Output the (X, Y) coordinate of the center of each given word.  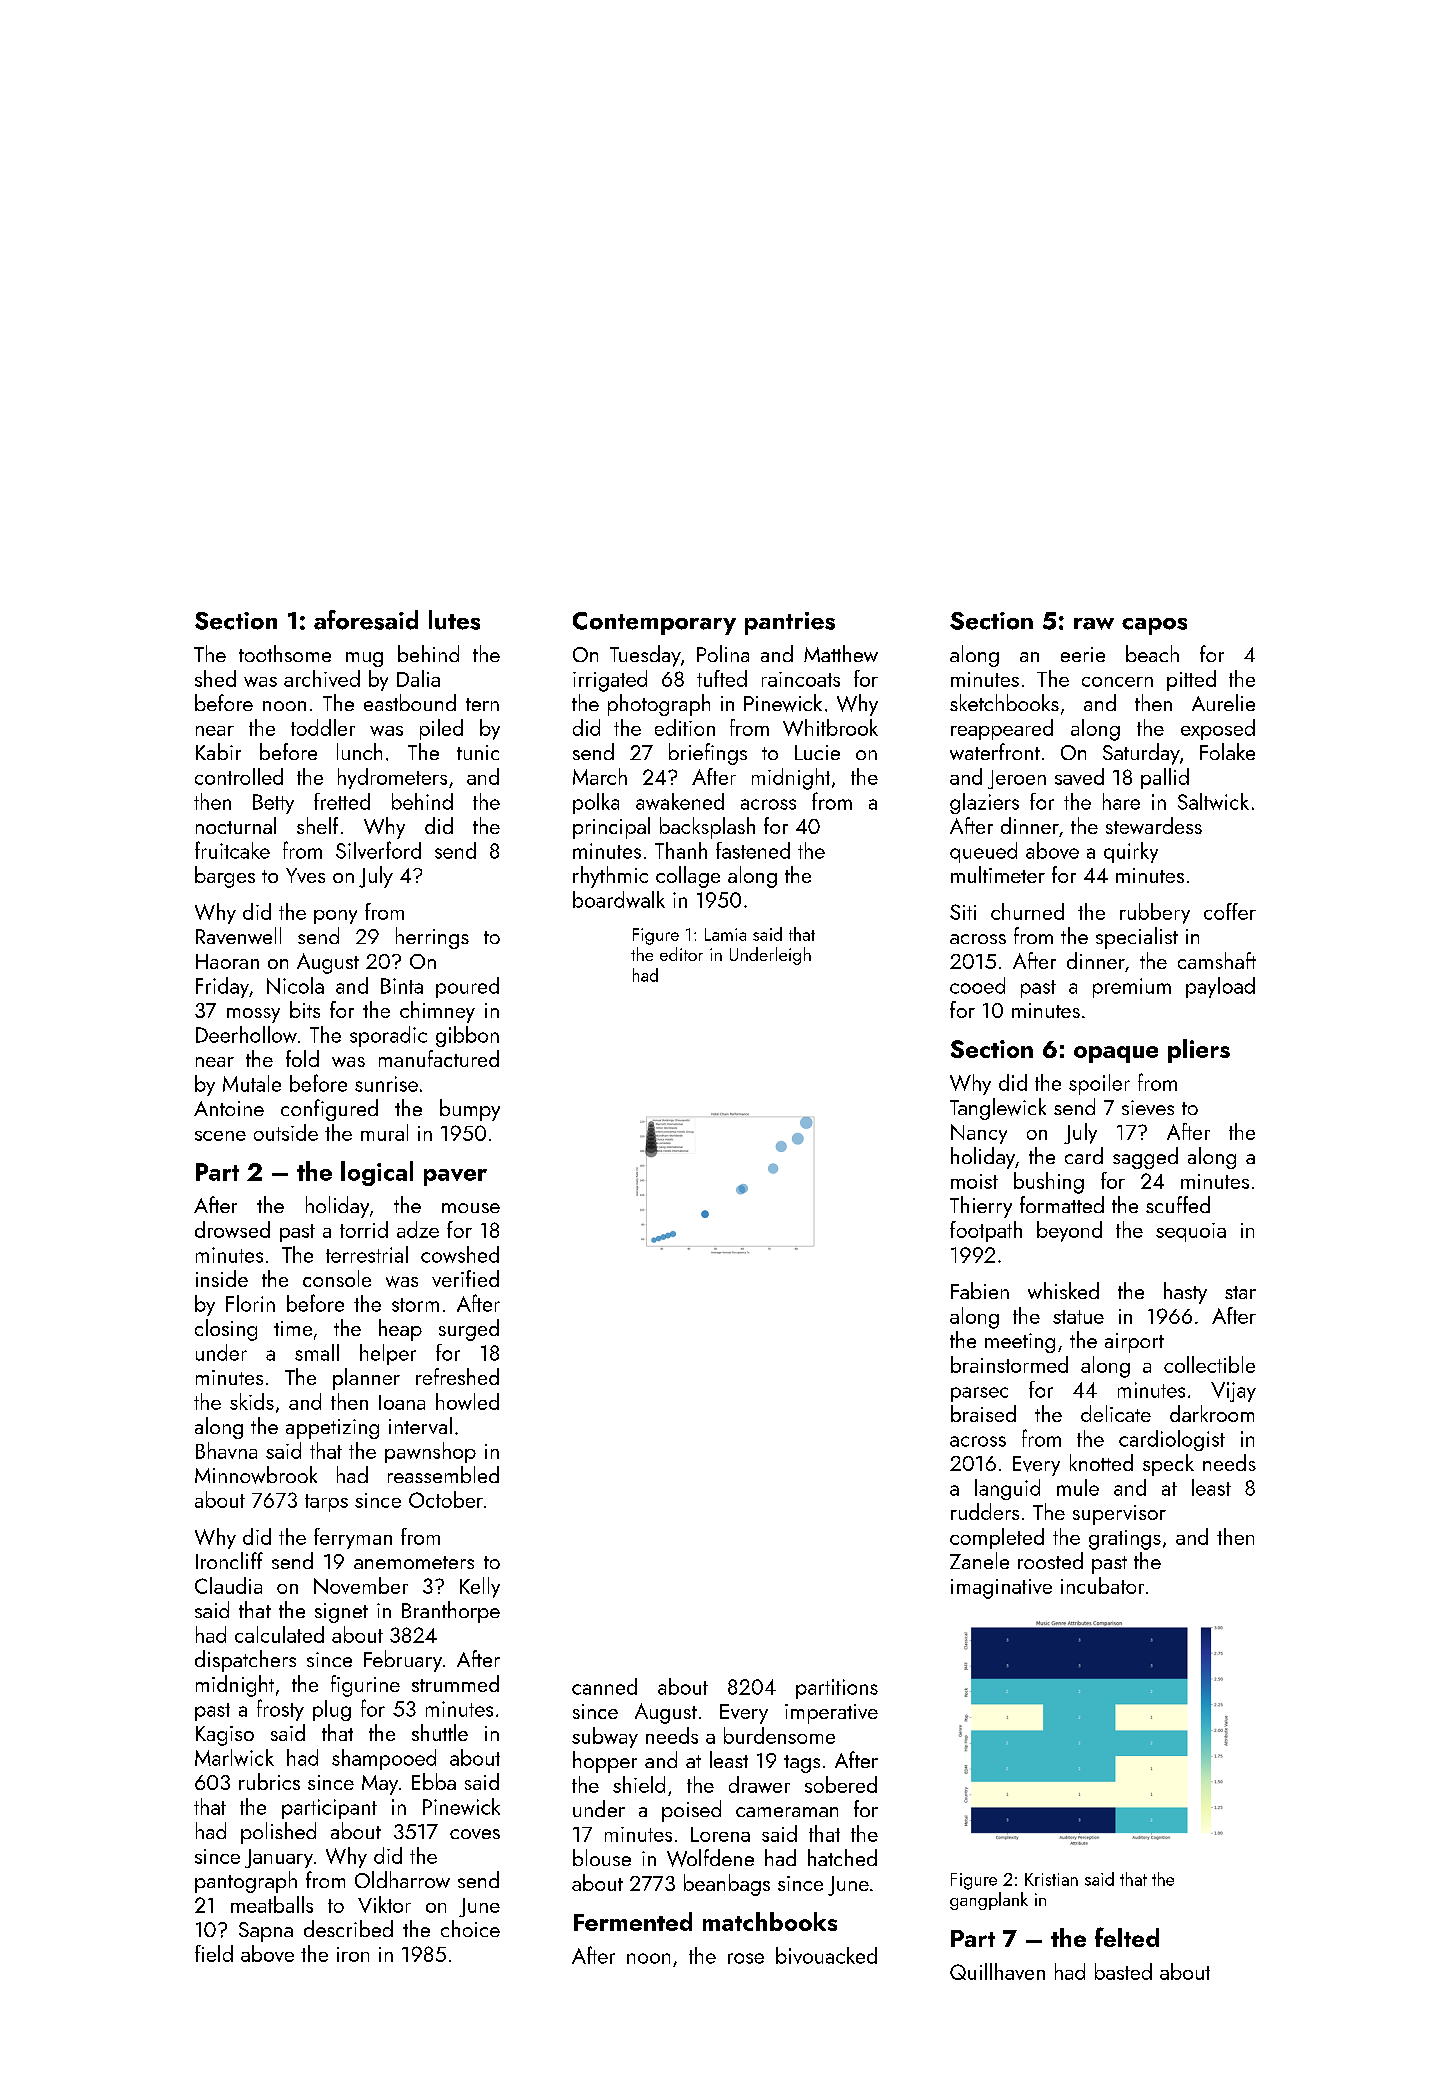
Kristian (1051, 1879)
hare (1121, 801)
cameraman (787, 1812)
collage (688, 877)
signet (341, 1613)
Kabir (218, 751)
